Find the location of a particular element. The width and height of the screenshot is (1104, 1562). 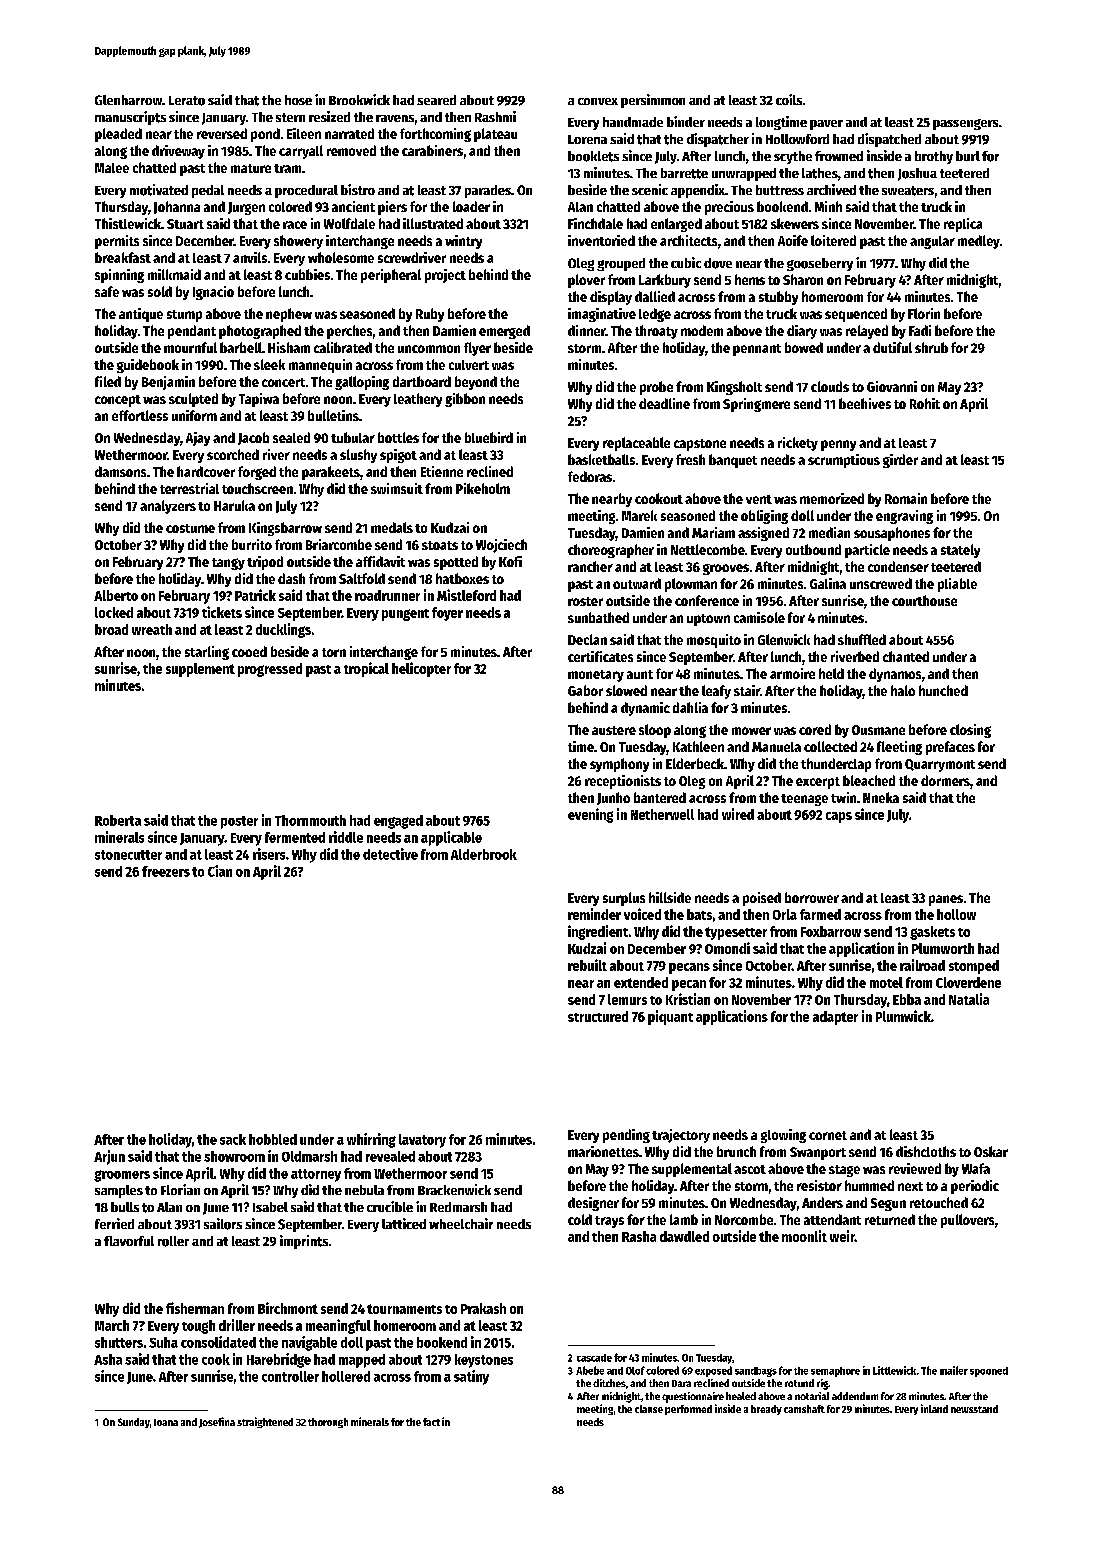

panes is located at coordinates (946, 900).
